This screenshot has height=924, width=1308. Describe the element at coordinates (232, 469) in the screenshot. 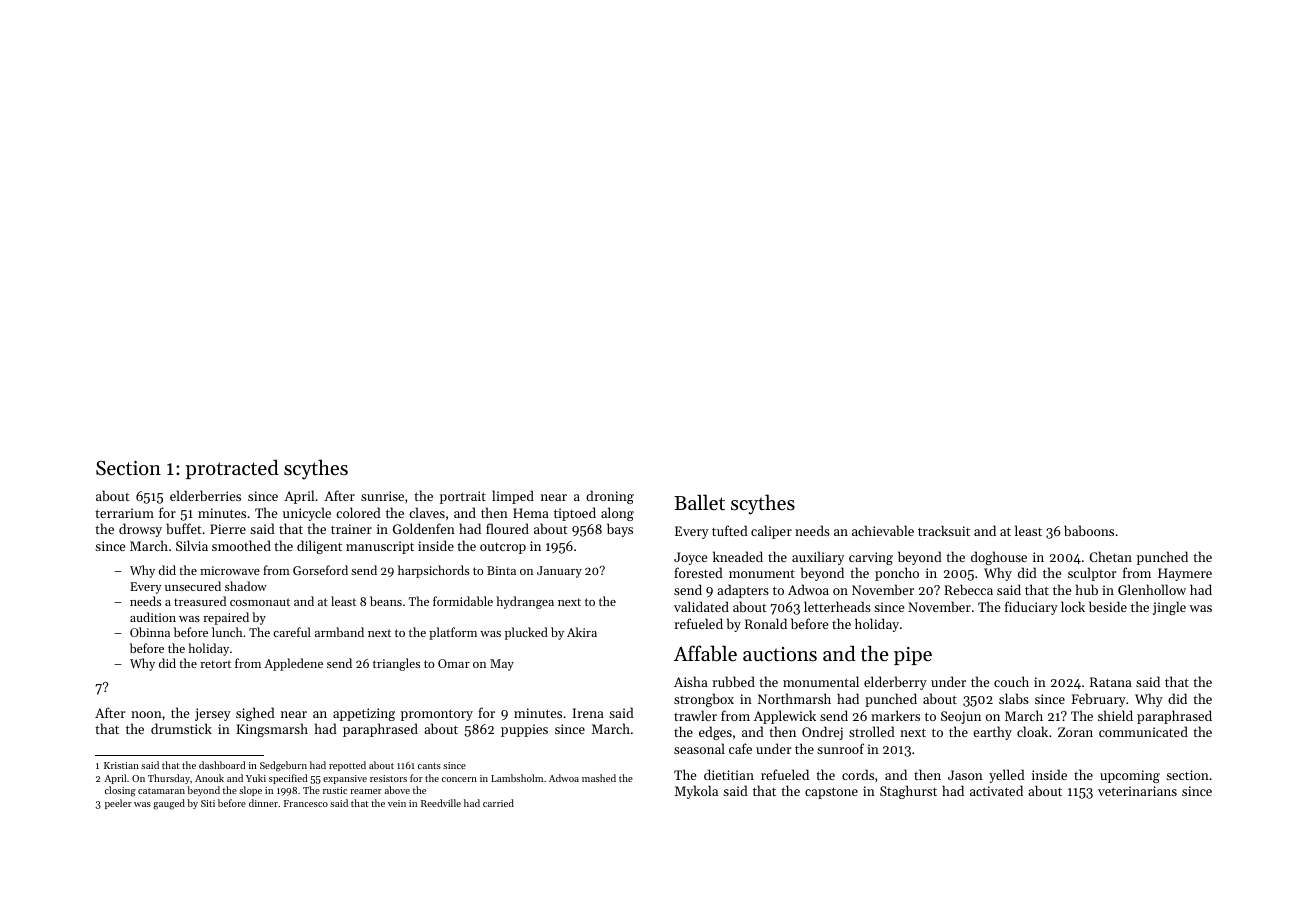

I see `protracted` at that location.
